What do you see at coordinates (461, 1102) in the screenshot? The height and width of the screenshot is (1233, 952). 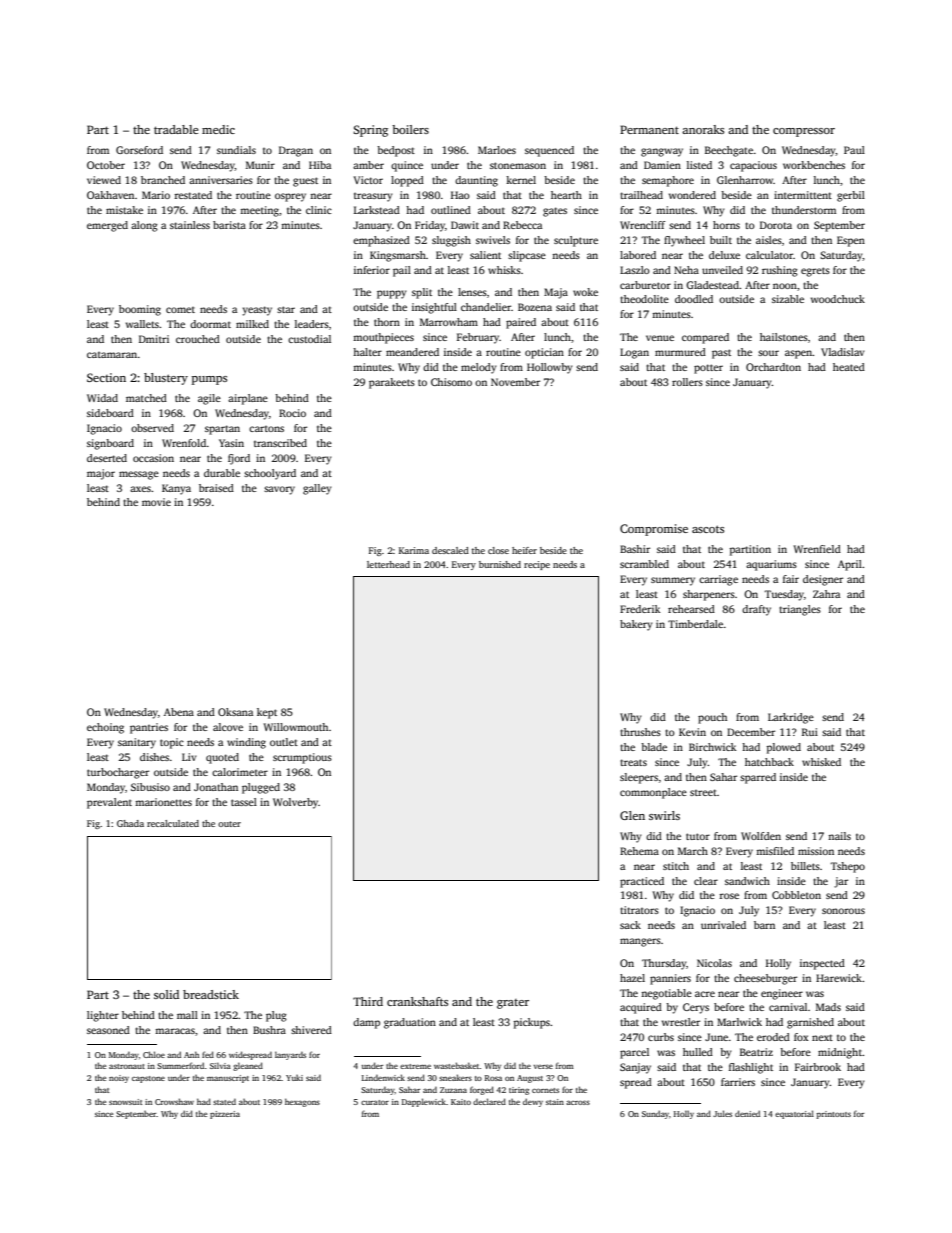 I see `Kaito` at bounding box center [461, 1102].
